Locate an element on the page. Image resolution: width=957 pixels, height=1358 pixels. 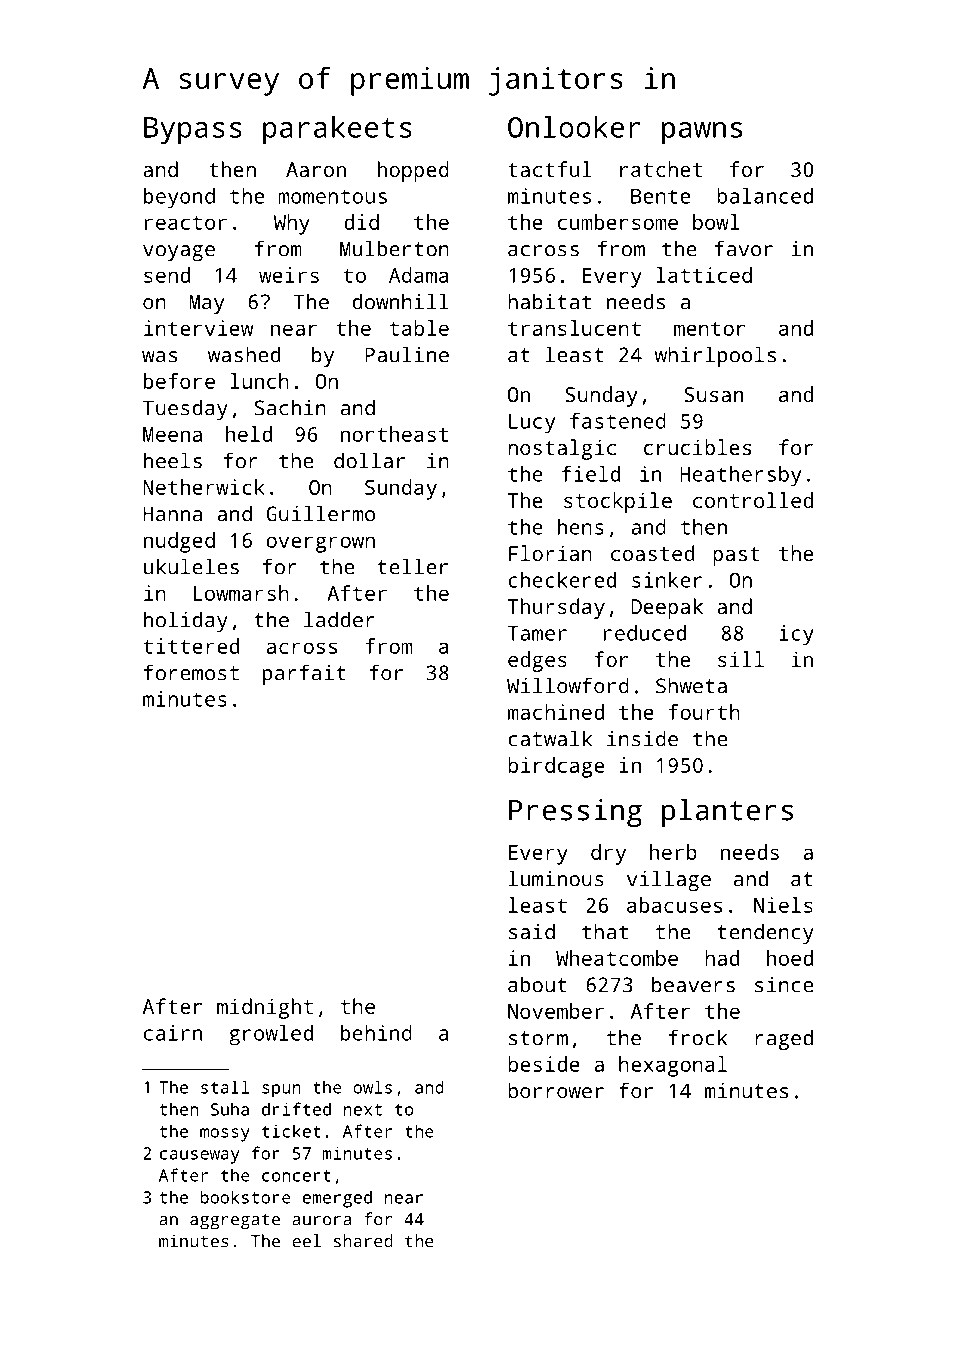
Sachin is located at coordinates (290, 407).
